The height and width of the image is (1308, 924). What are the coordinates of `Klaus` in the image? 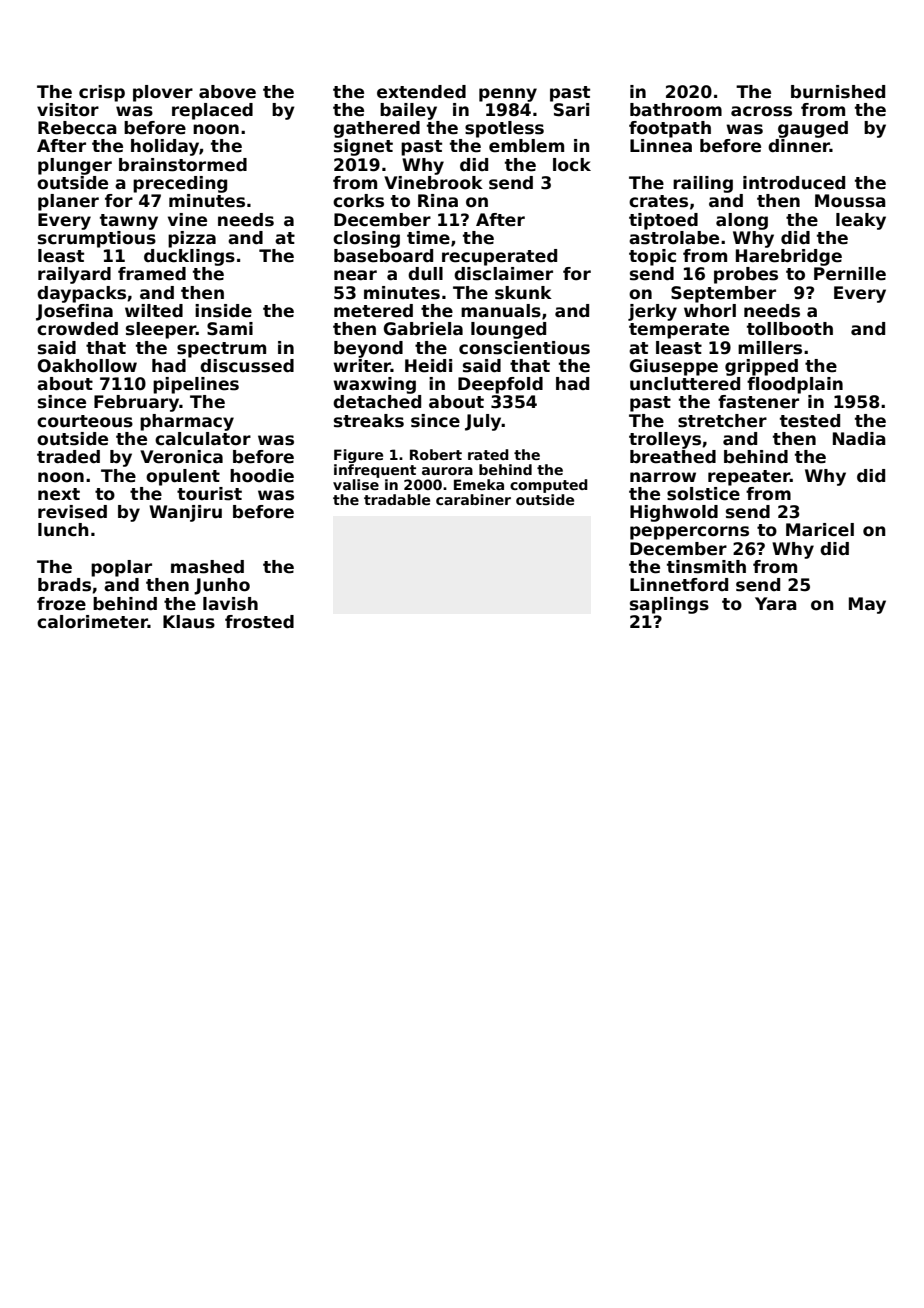 It's located at (189, 622).
